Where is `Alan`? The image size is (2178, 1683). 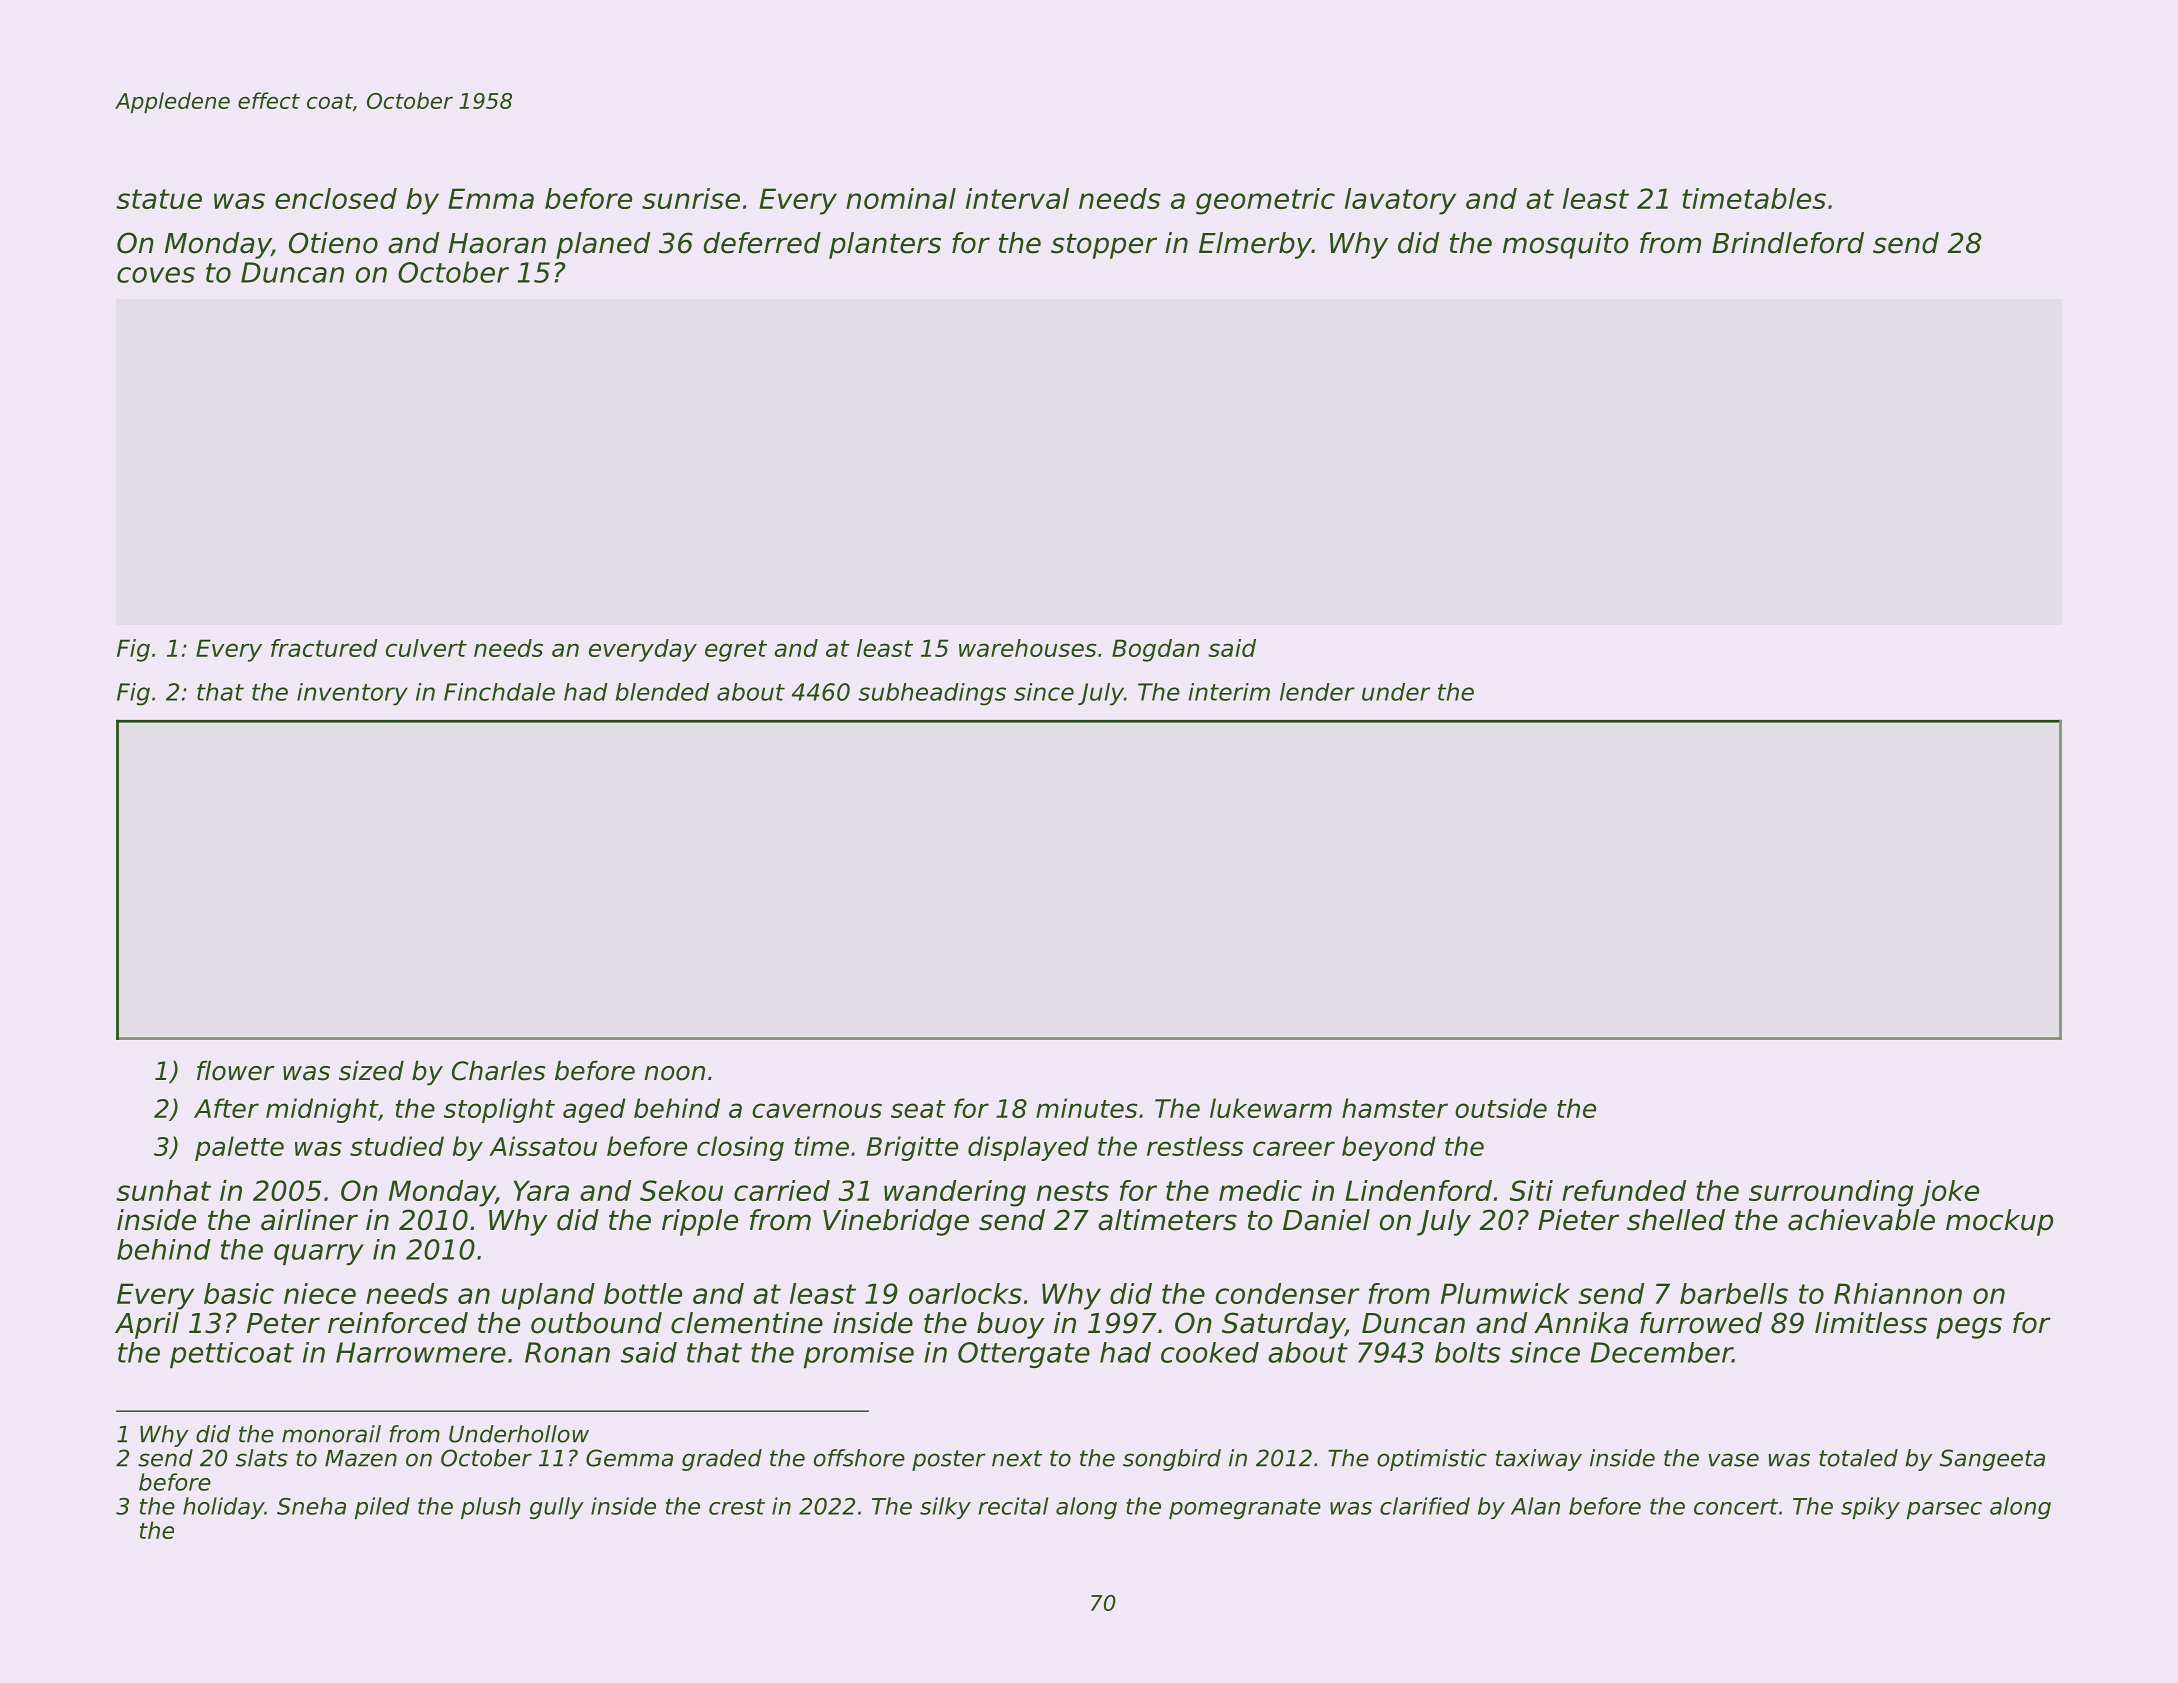 Alan is located at coordinates (1535, 1506).
